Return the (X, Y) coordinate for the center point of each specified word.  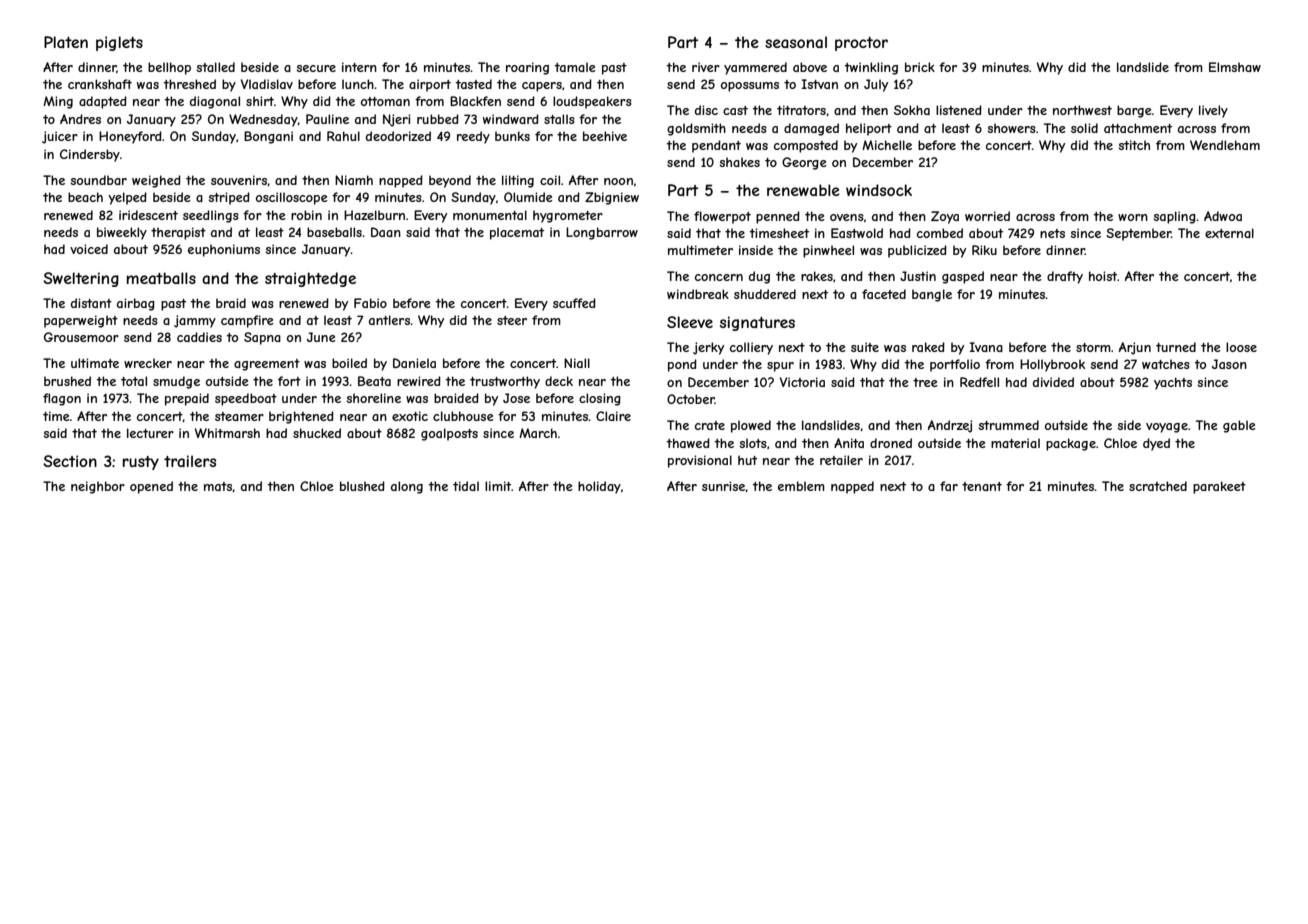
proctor (861, 44)
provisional (700, 461)
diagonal (215, 102)
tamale (575, 67)
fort (289, 381)
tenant (982, 486)
